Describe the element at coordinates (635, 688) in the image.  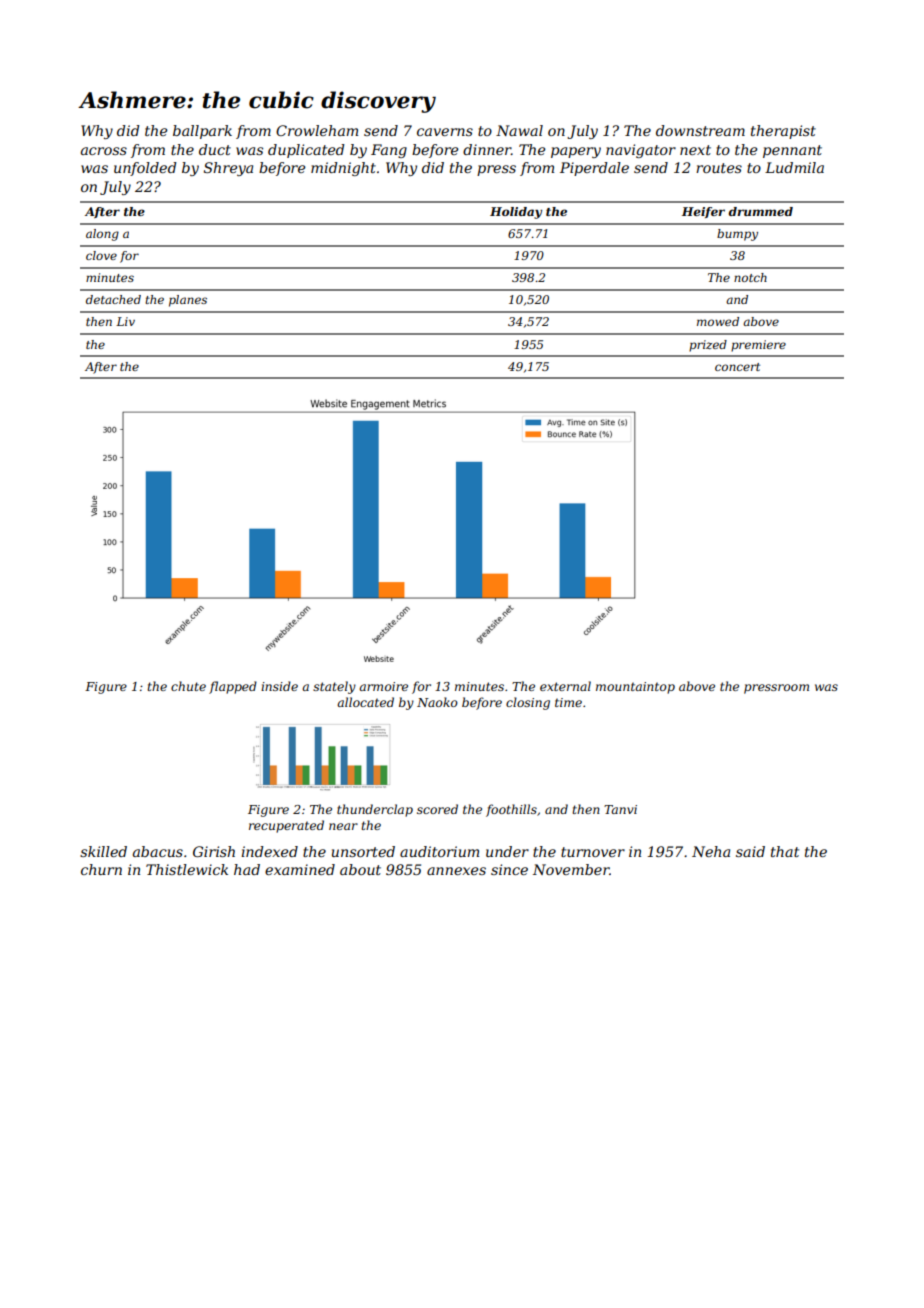
I see `mountaintop` at that location.
